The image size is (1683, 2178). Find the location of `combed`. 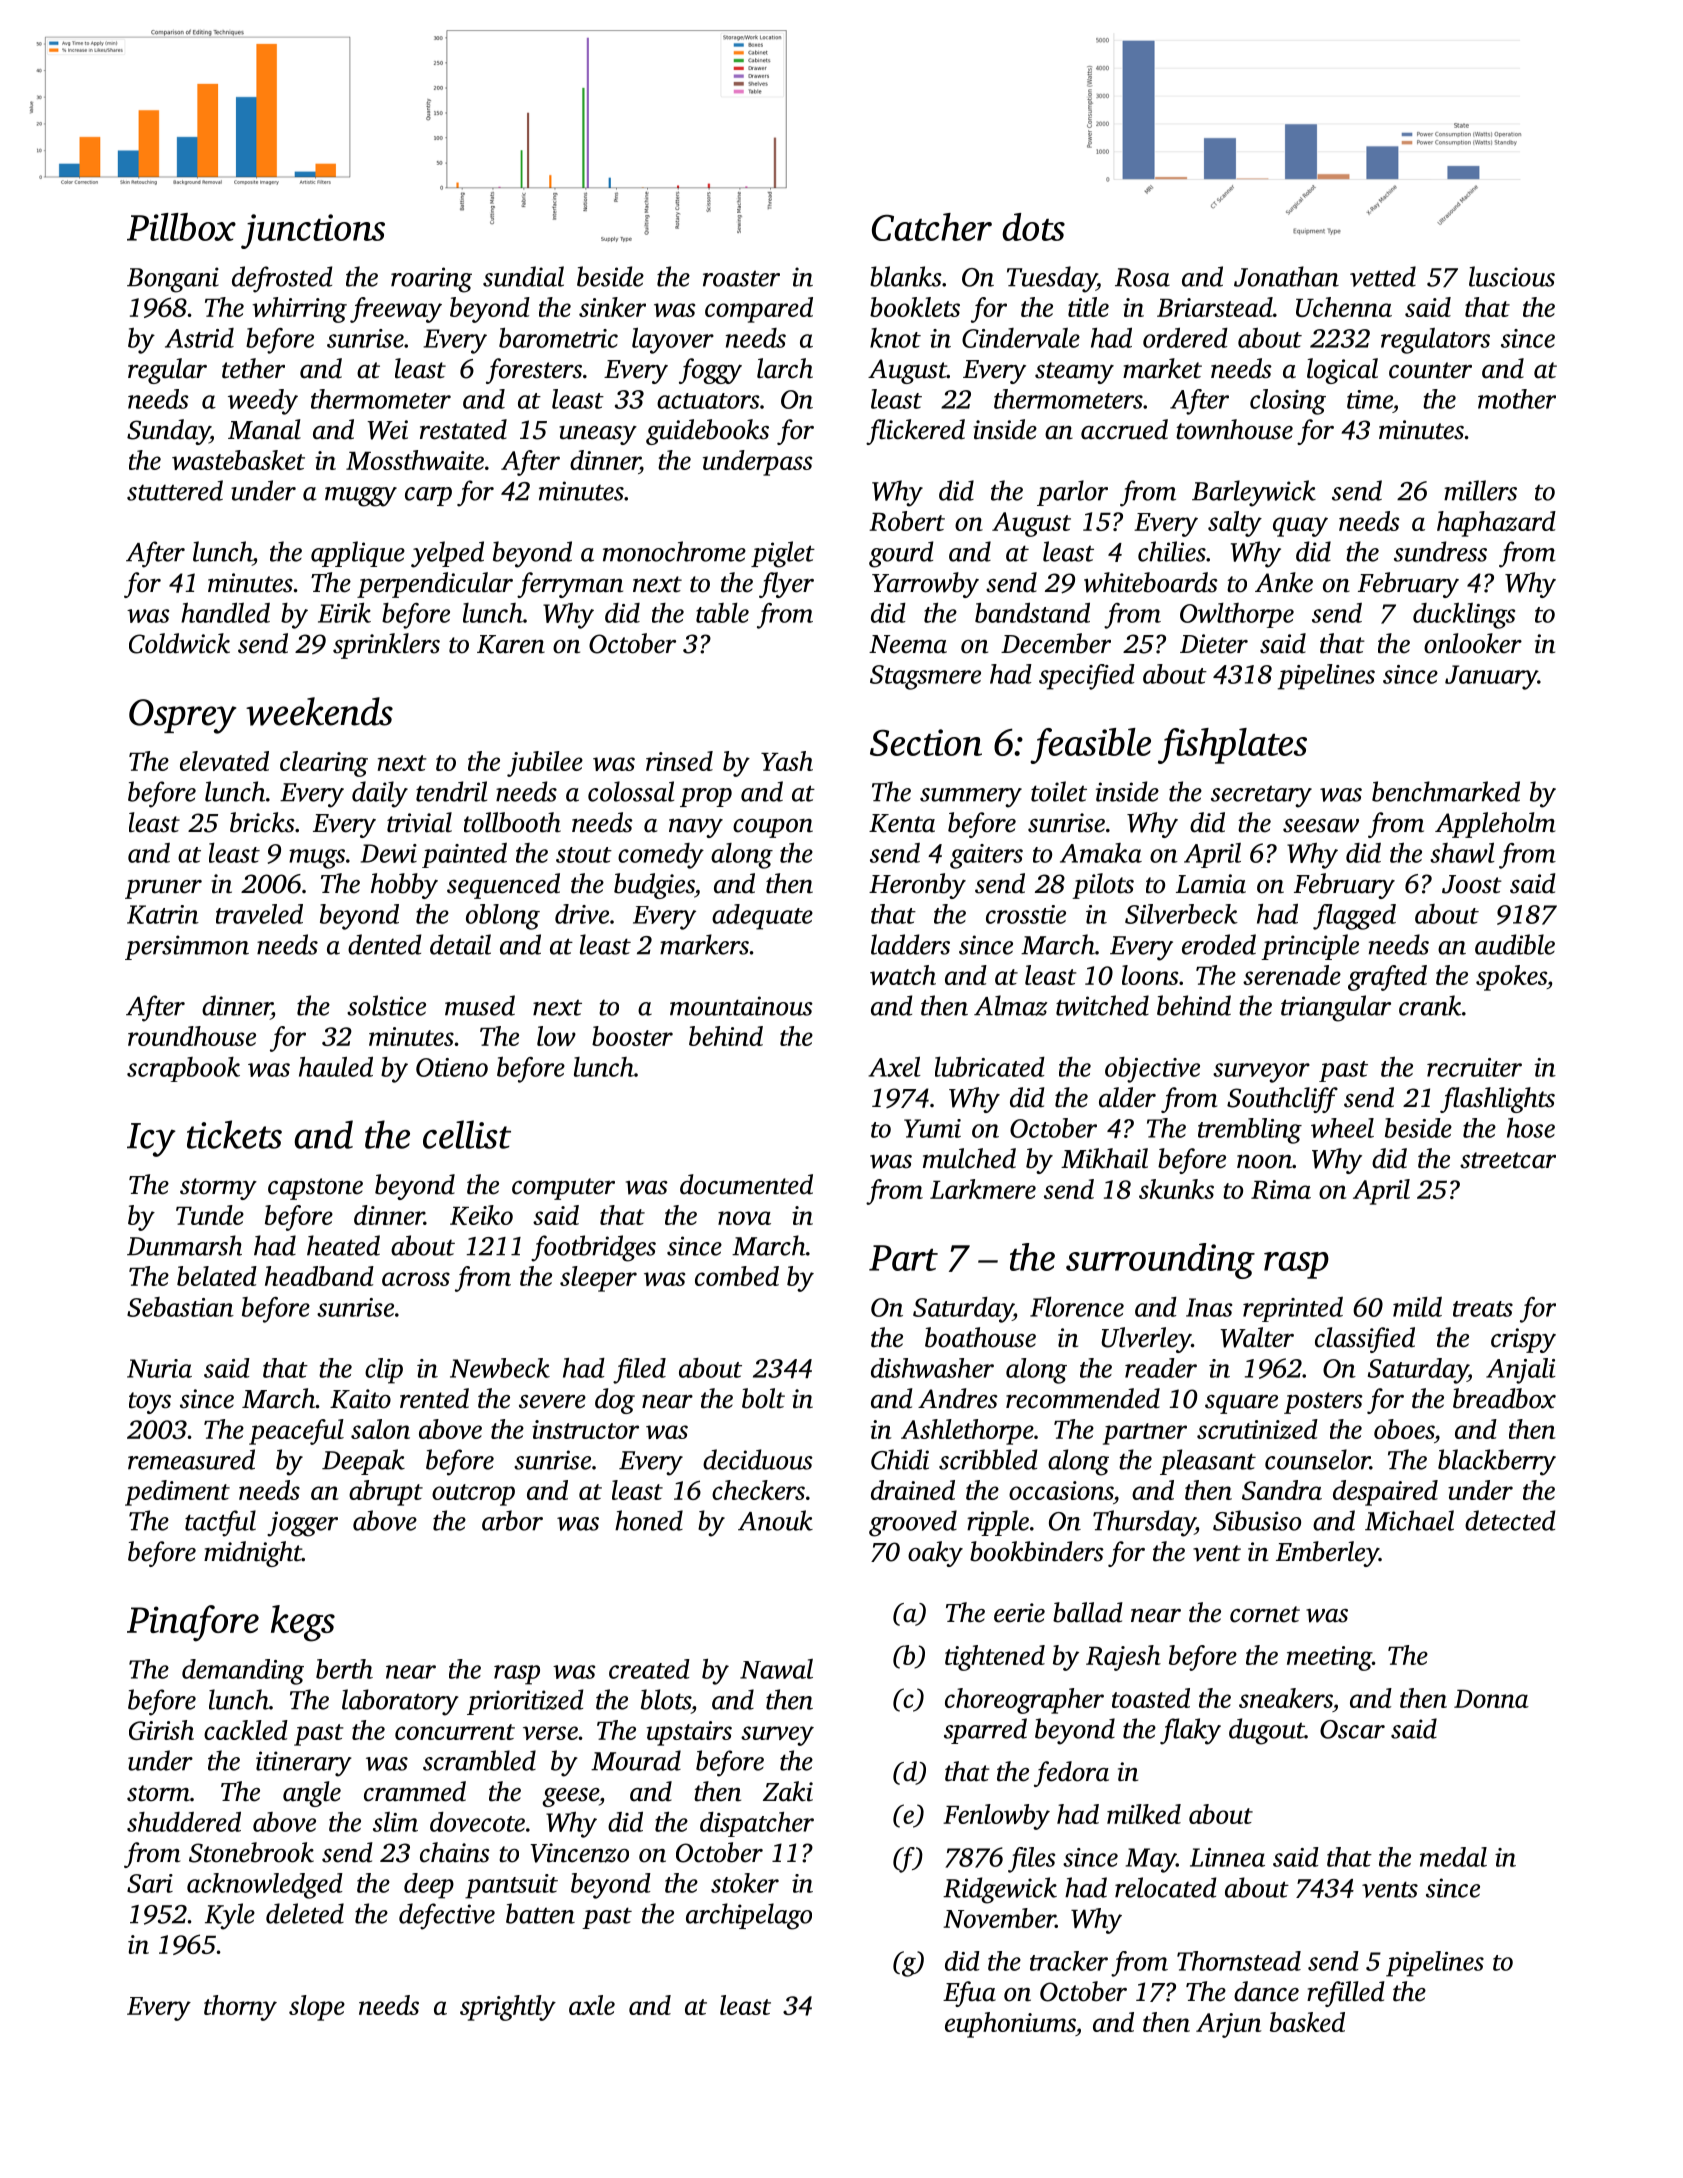

combed is located at coordinates (737, 1276).
